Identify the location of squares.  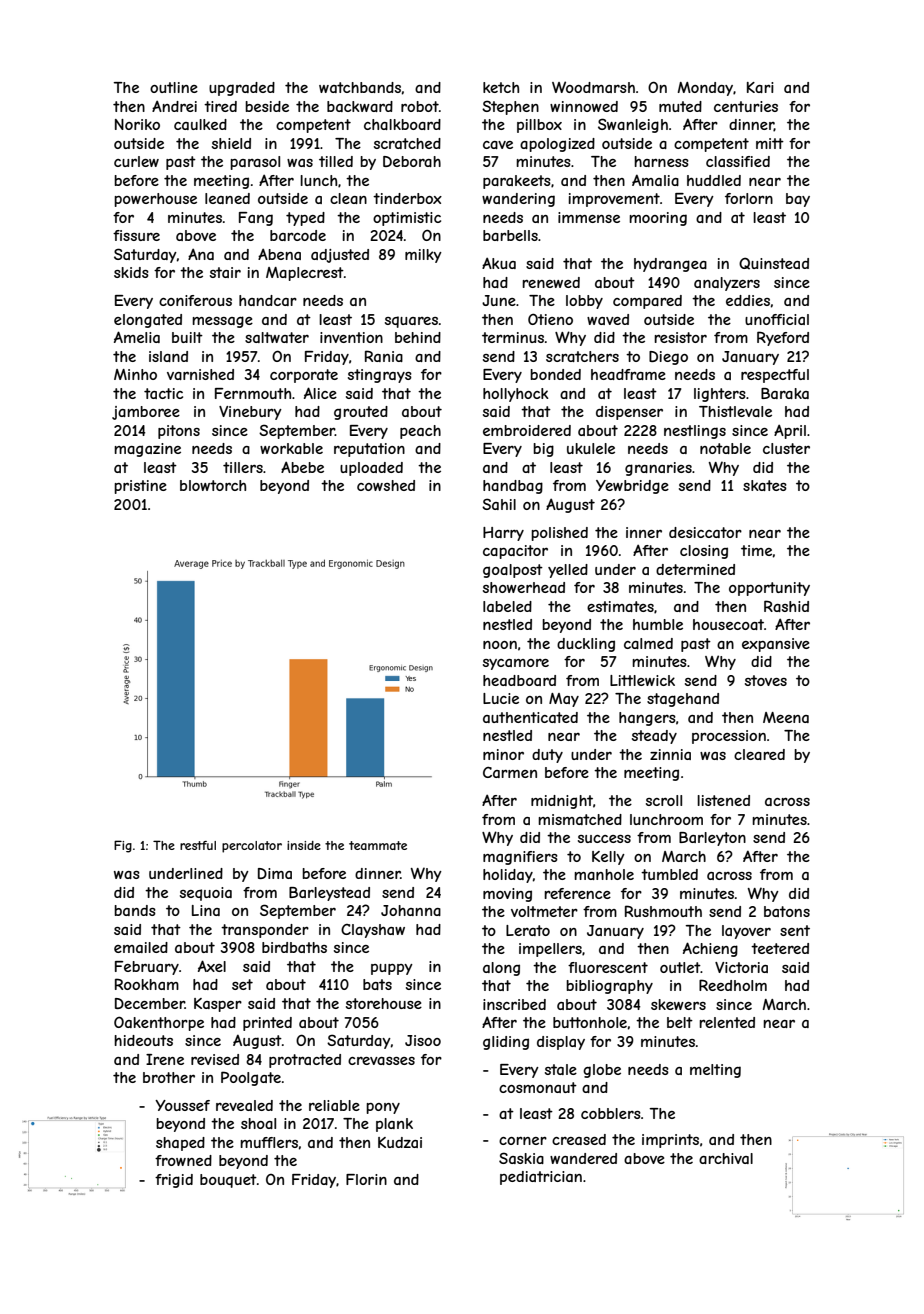
(411, 322).
